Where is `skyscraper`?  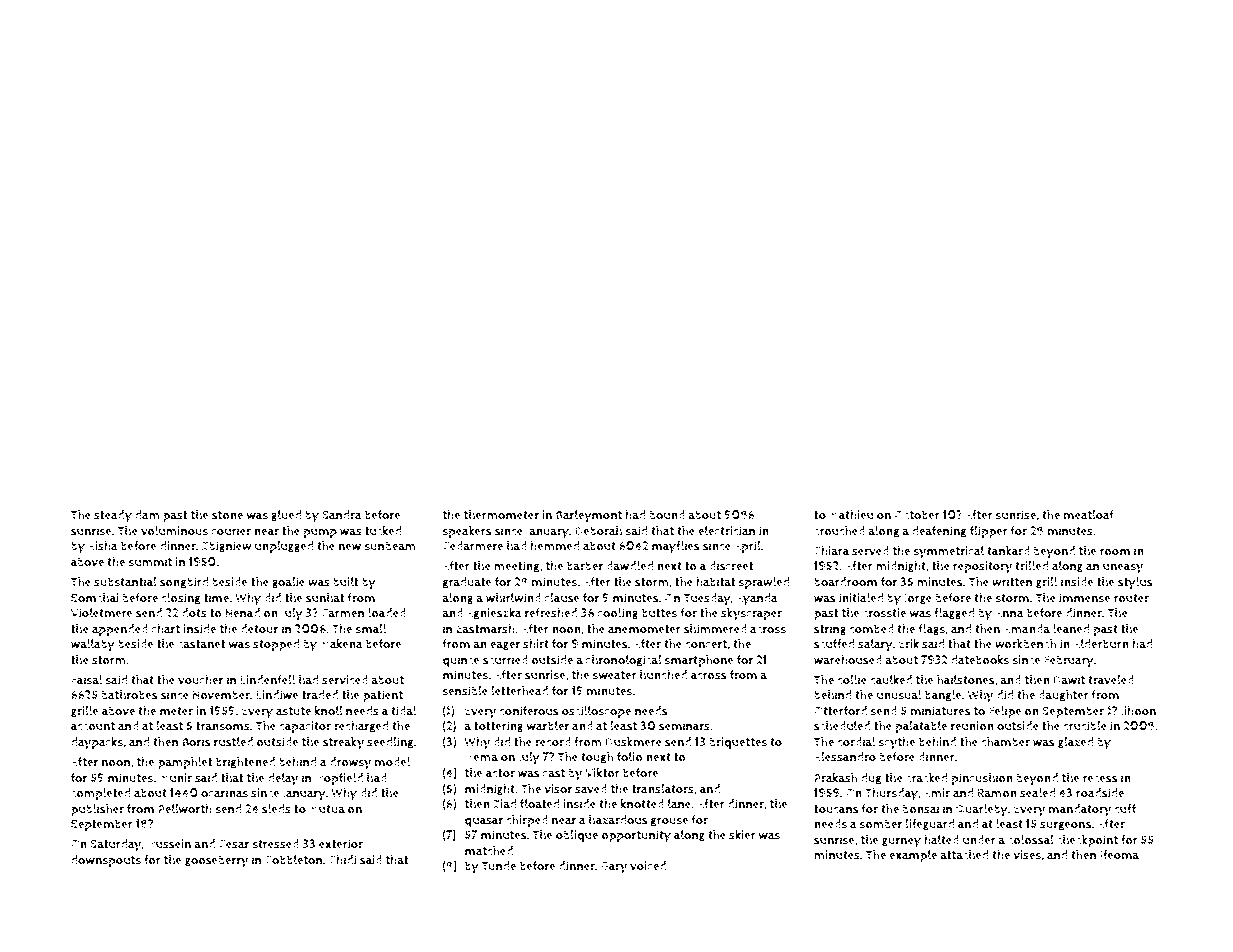
skyscraper is located at coordinates (751, 614).
